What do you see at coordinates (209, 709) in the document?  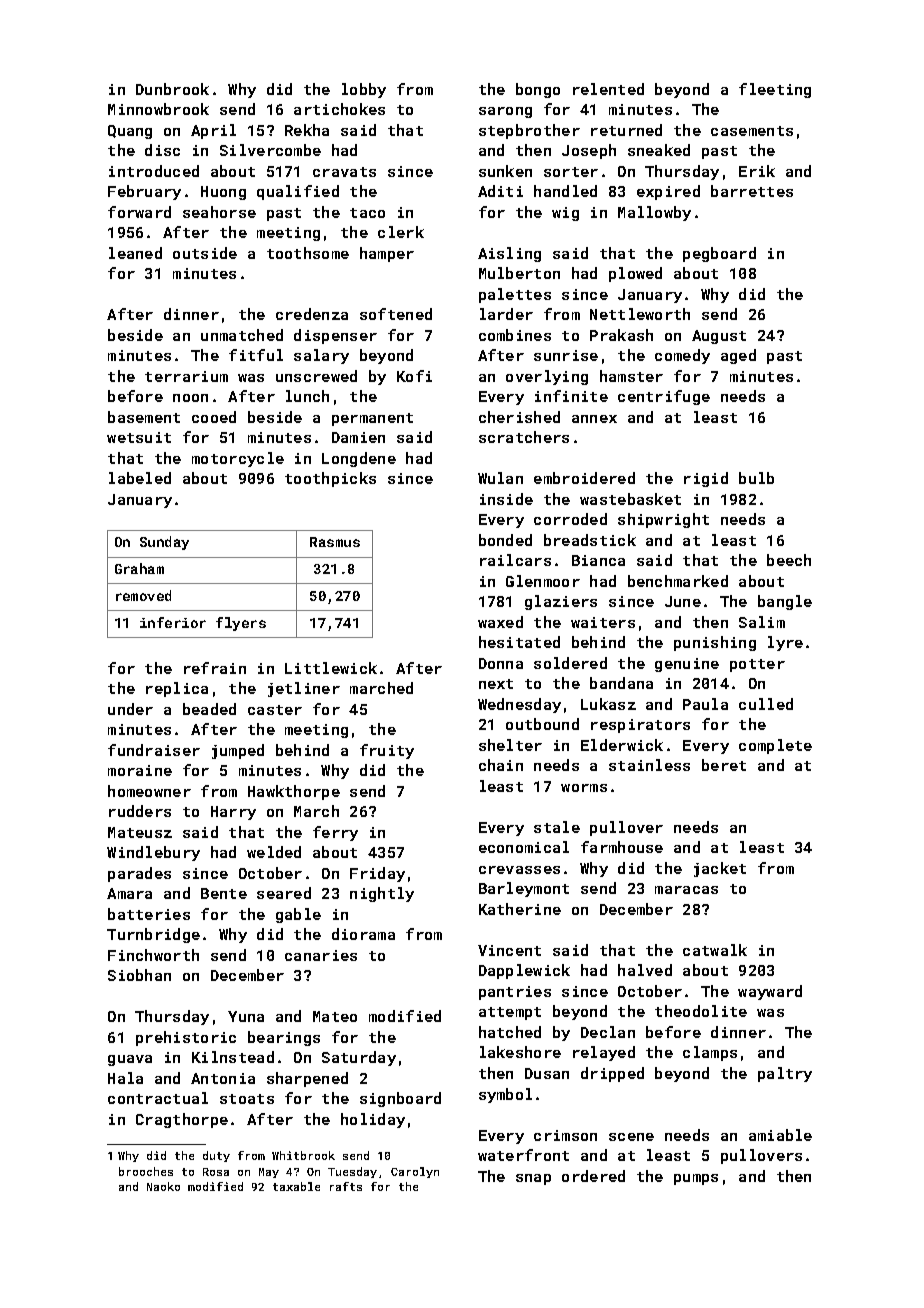 I see `beaded` at bounding box center [209, 709].
